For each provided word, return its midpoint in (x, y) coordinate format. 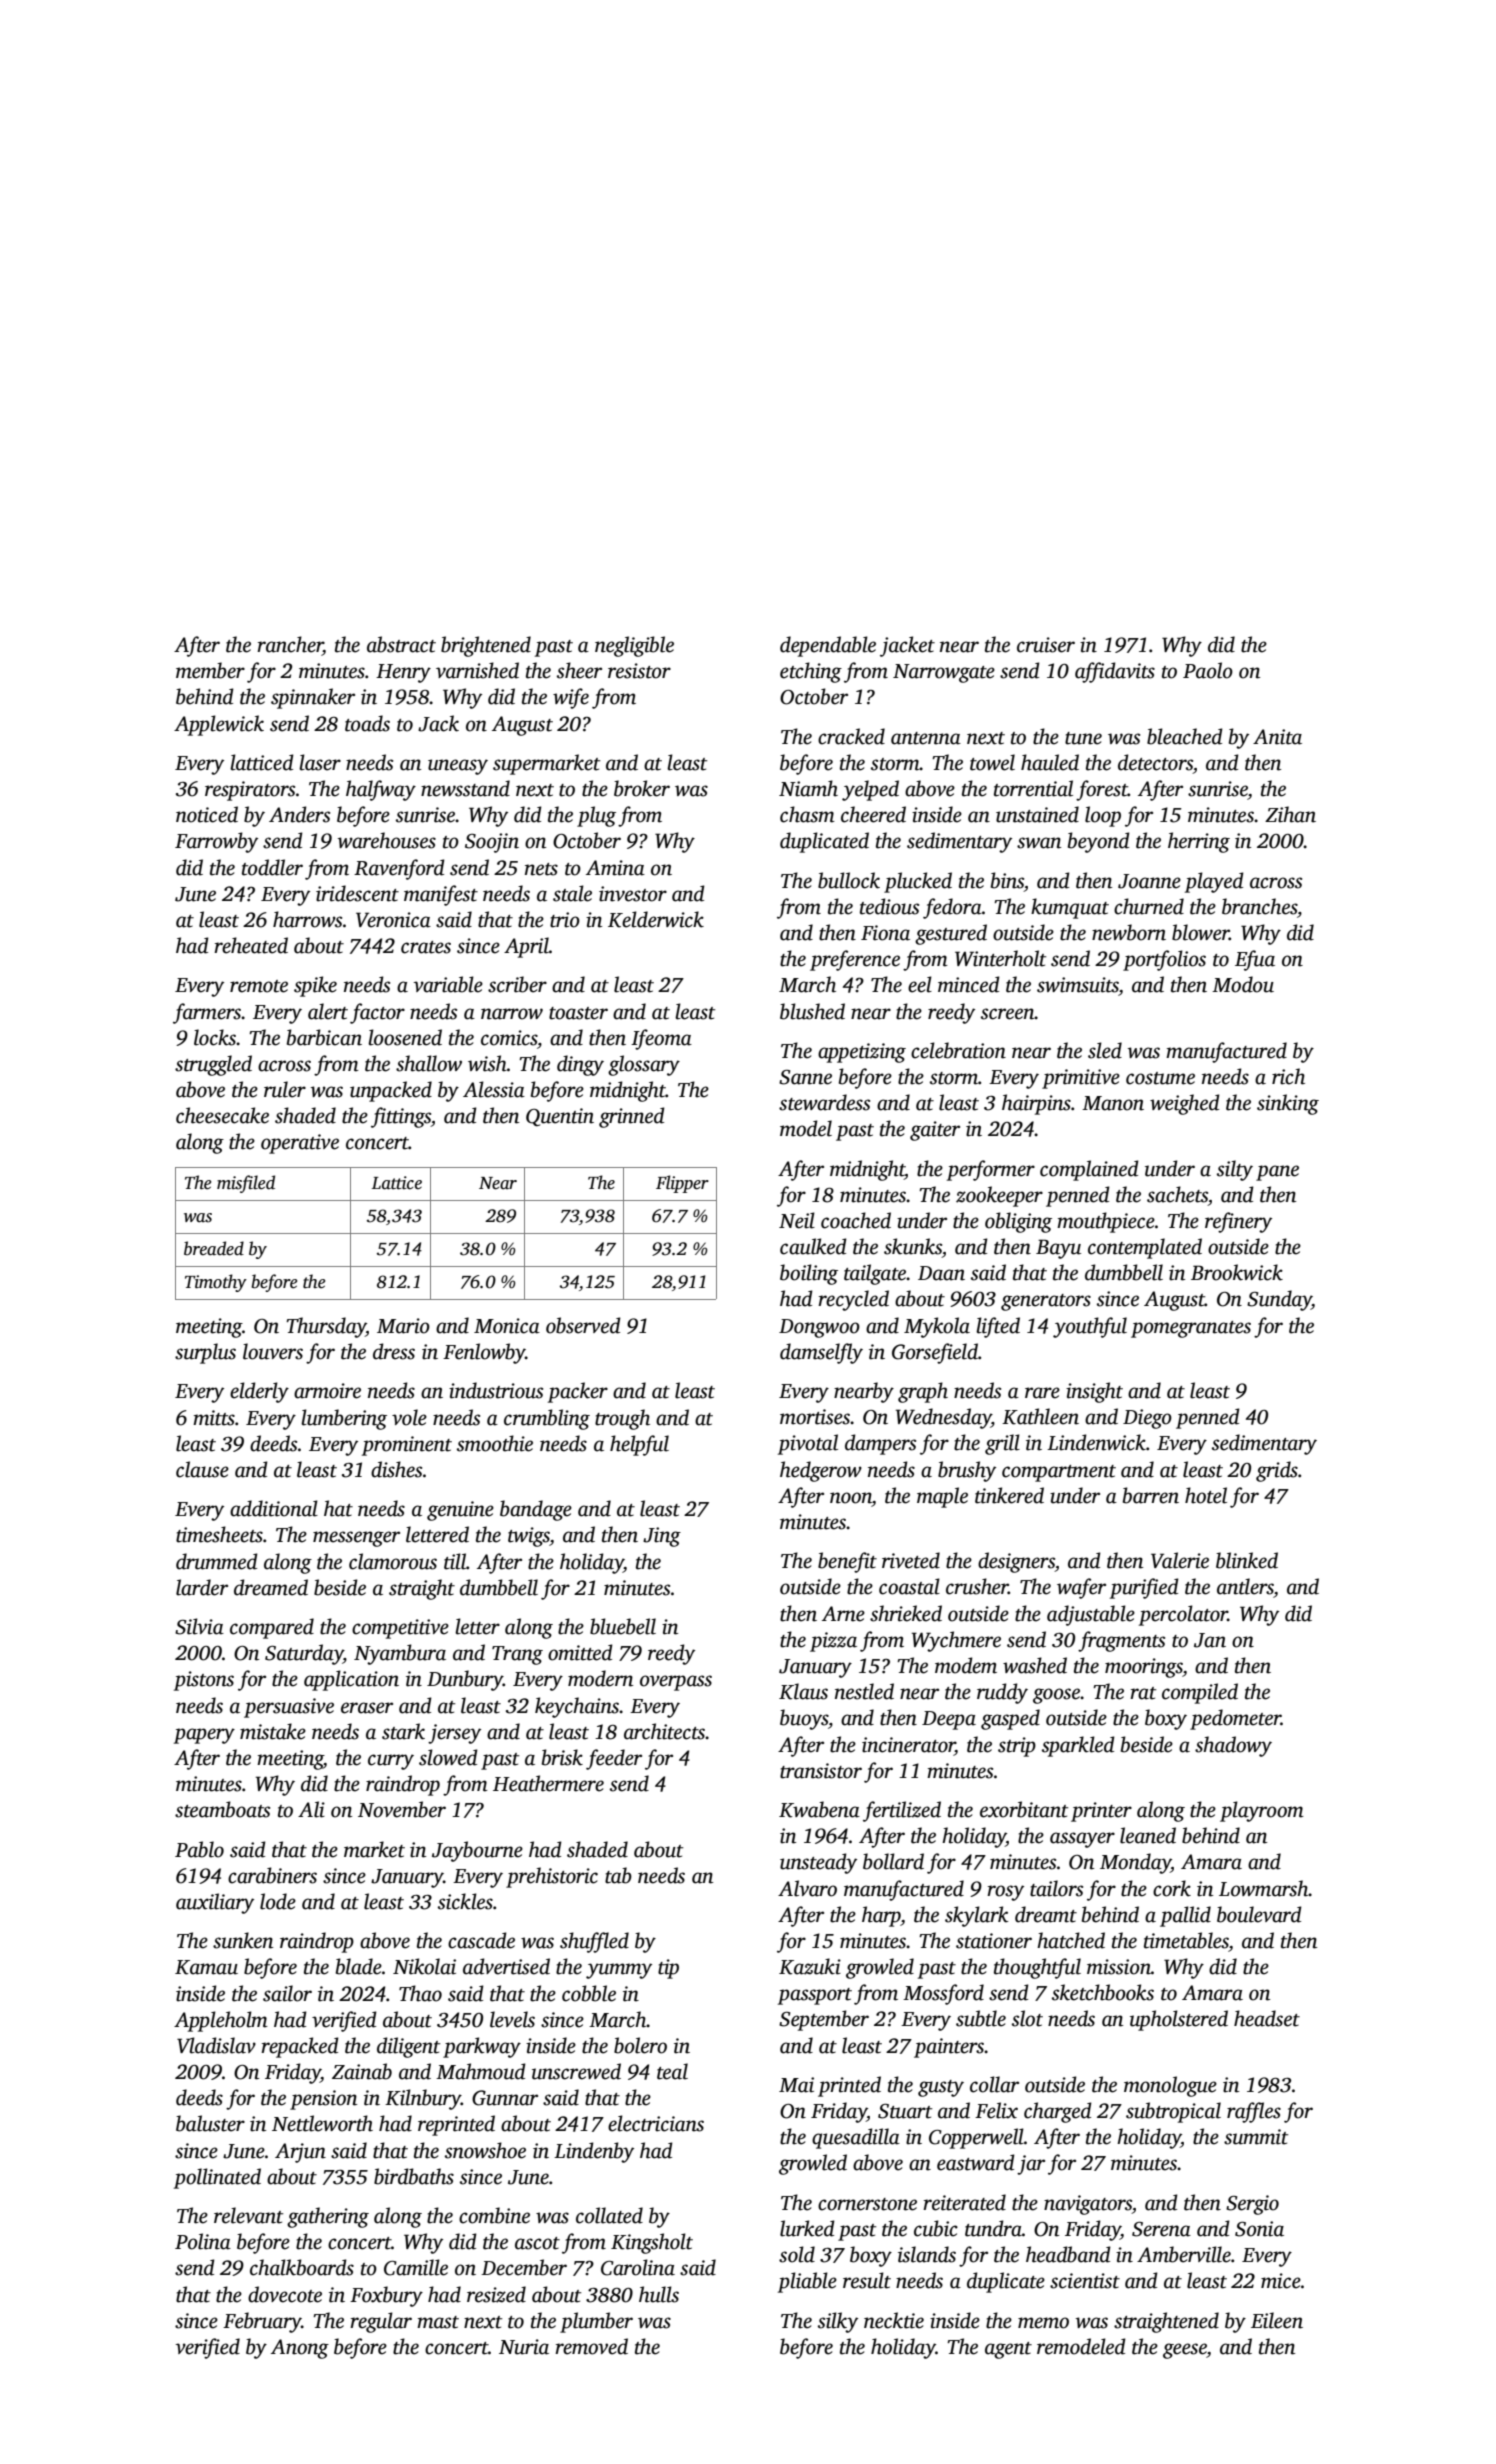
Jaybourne (477, 1851)
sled (1105, 1050)
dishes (396, 1469)
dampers (880, 1444)
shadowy (1233, 1746)
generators (1046, 1302)
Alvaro (807, 1888)
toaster (578, 1013)
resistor (639, 671)
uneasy (458, 767)
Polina (203, 2241)
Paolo (1208, 670)
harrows (307, 919)
